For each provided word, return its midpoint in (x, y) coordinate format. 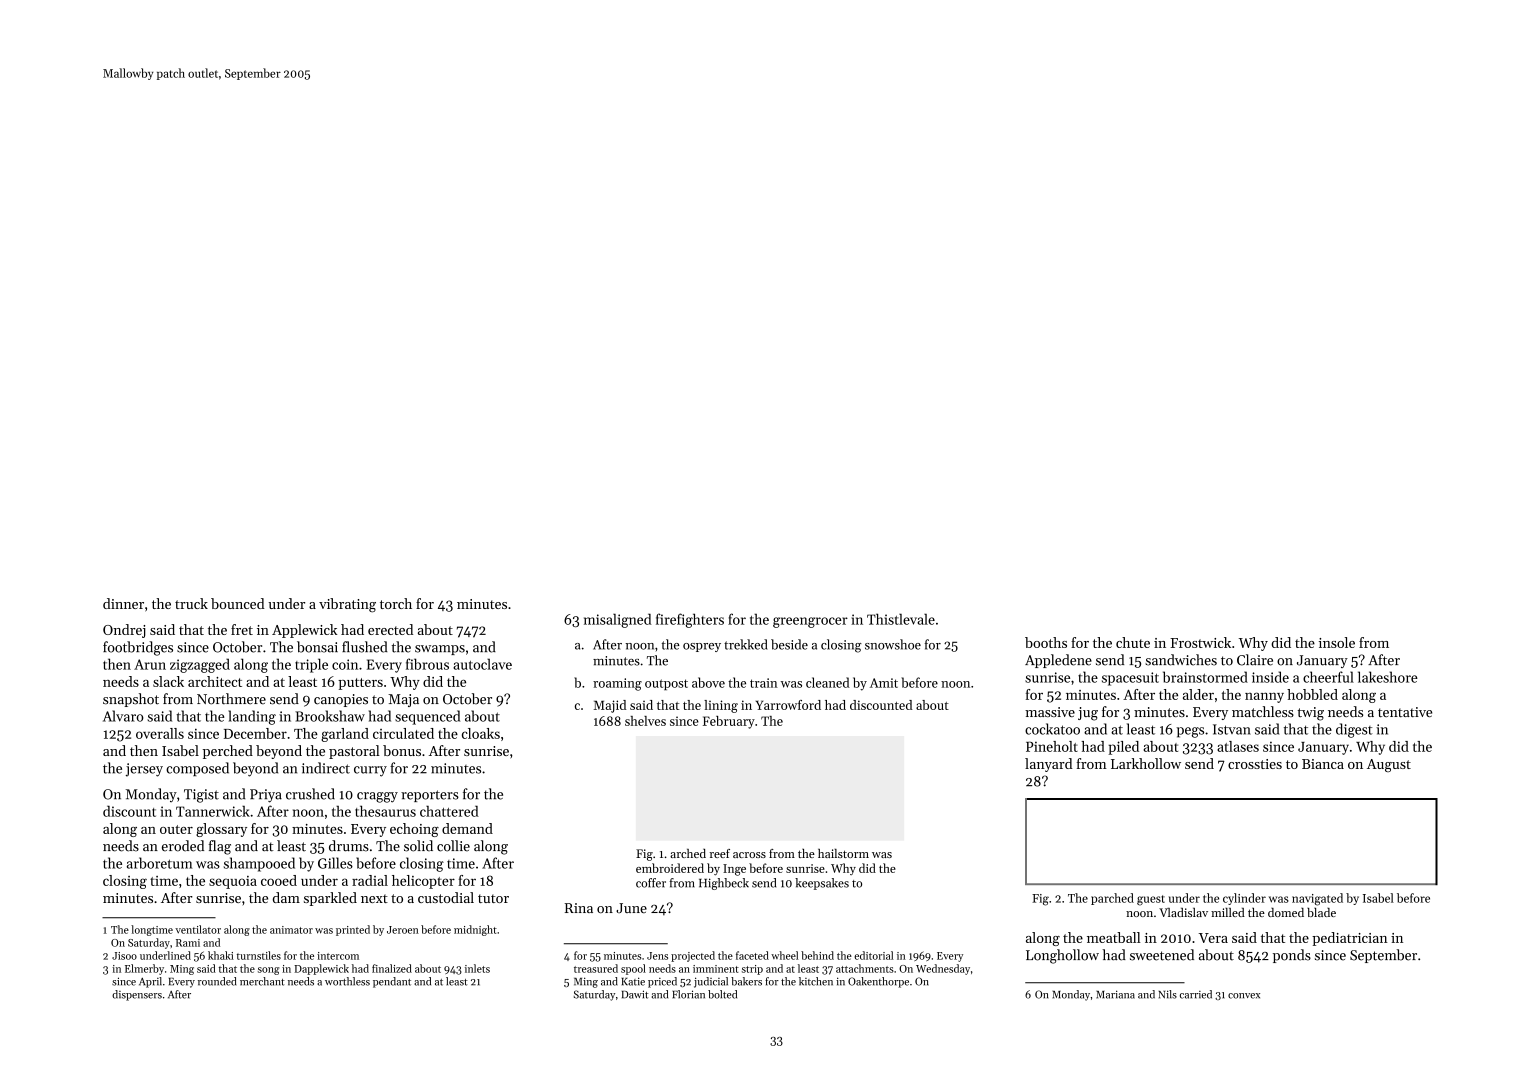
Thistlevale (901, 619)
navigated (1317, 899)
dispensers (137, 995)
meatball (1113, 937)
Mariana (1115, 994)
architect (215, 681)
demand (467, 828)
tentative (1405, 712)
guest (1151, 900)
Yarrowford (788, 705)
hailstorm (843, 853)
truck (191, 603)
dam (286, 897)
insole (1337, 642)
